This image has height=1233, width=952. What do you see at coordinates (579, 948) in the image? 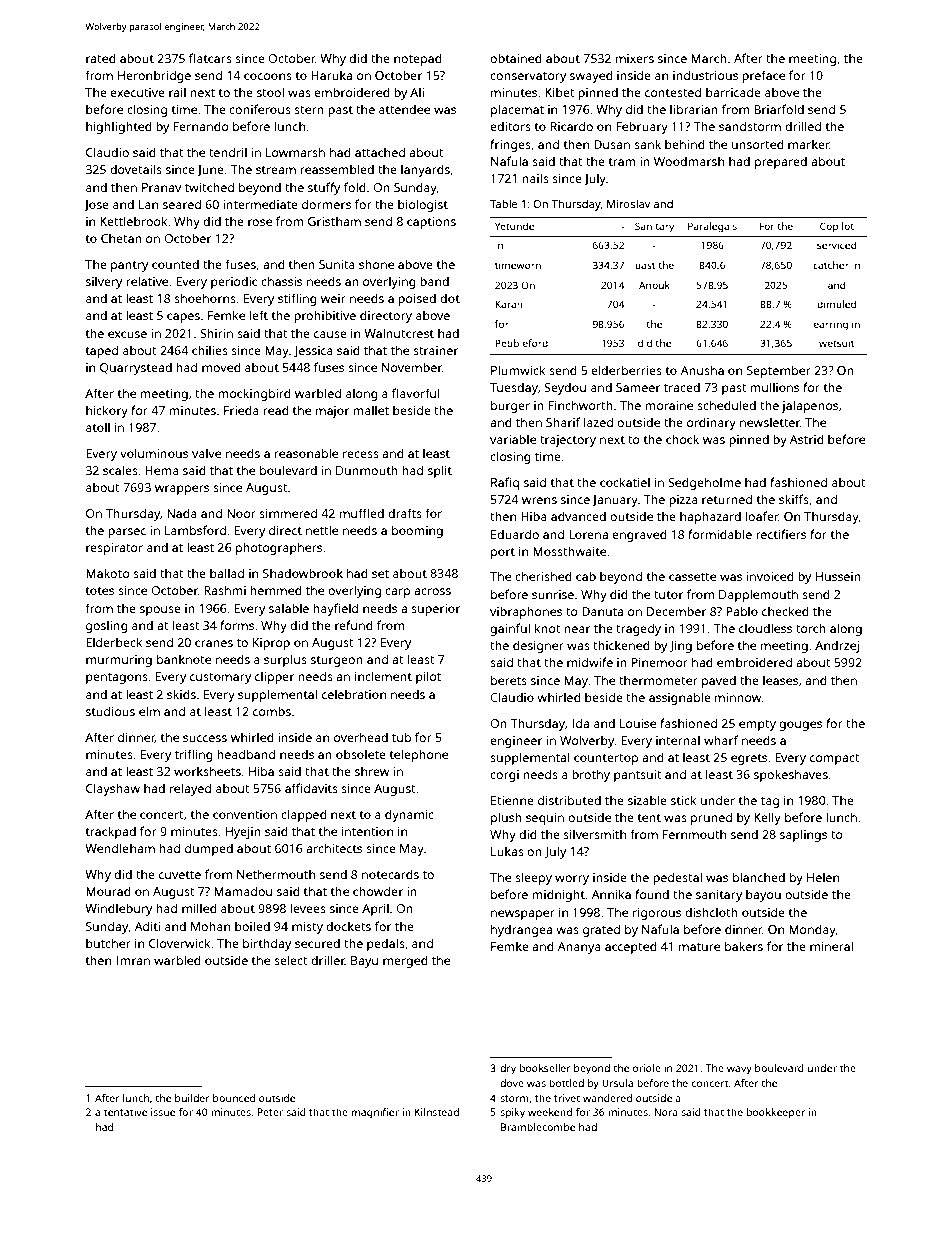
I see `Ananya` at bounding box center [579, 948].
